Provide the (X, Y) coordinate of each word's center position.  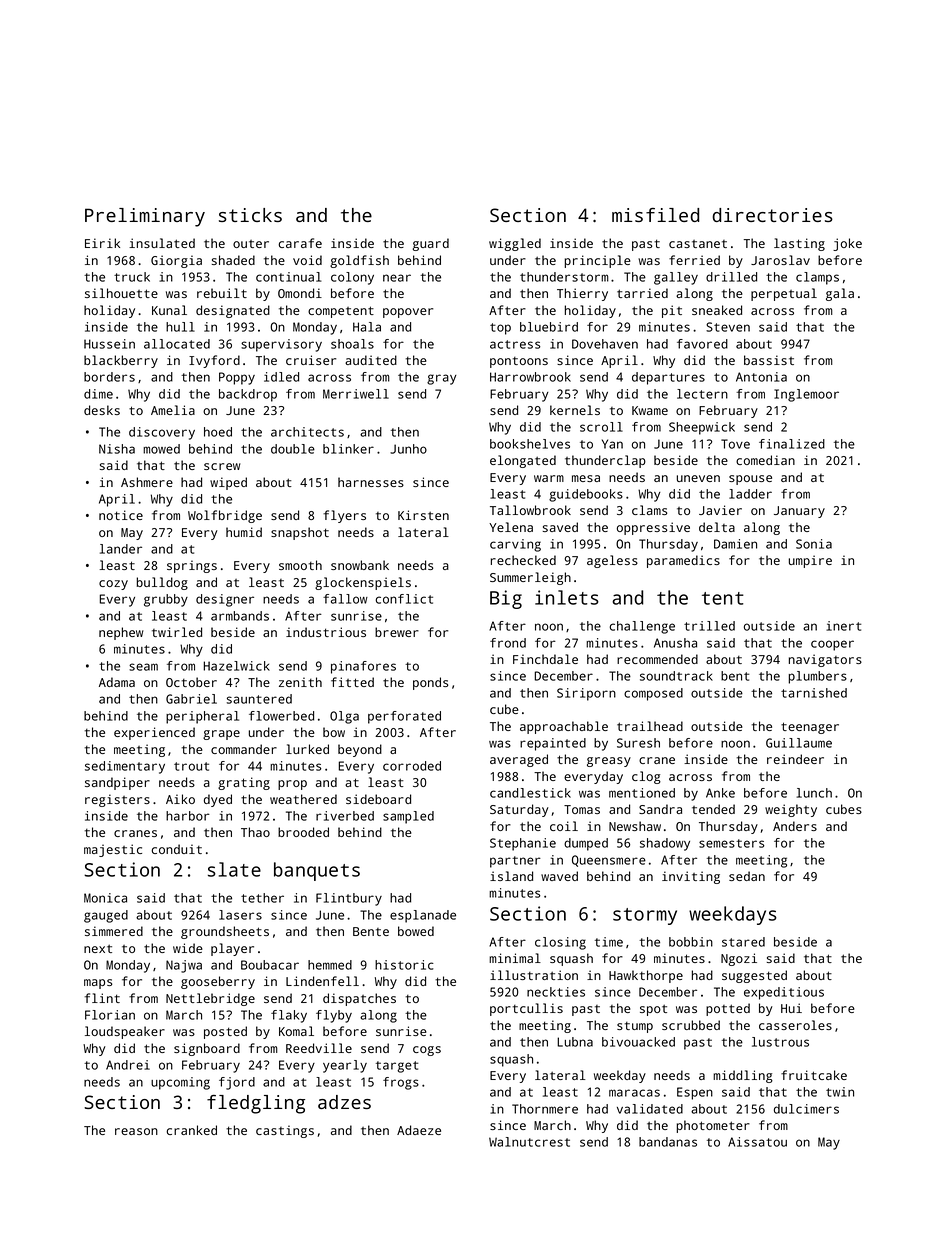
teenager (810, 728)
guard (431, 244)
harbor (188, 816)
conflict (404, 599)
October (191, 682)
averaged (519, 760)
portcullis (526, 1009)
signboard (207, 1049)
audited (371, 360)
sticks (250, 215)
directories (772, 215)
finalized (792, 444)
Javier (720, 510)
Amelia (173, 410)
